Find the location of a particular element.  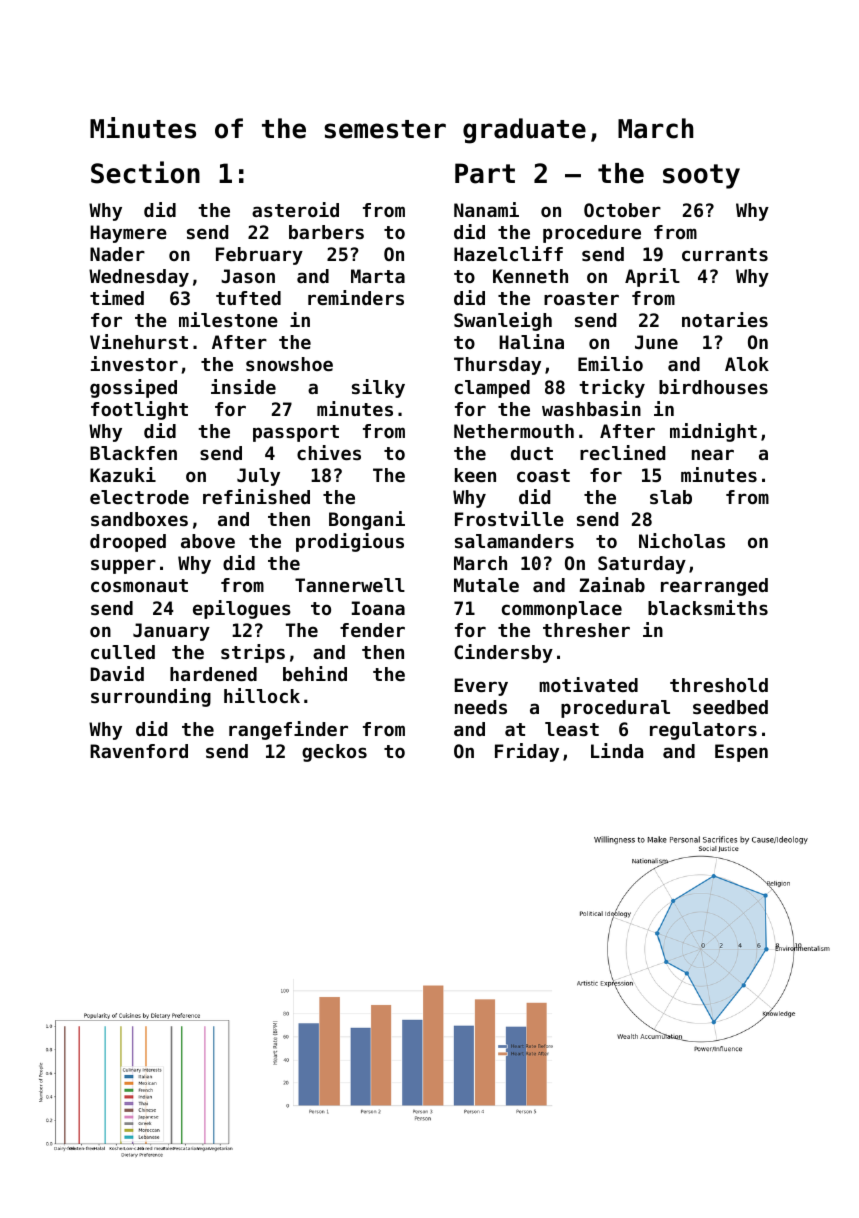

reminders is located at coordinates (356, 297).
